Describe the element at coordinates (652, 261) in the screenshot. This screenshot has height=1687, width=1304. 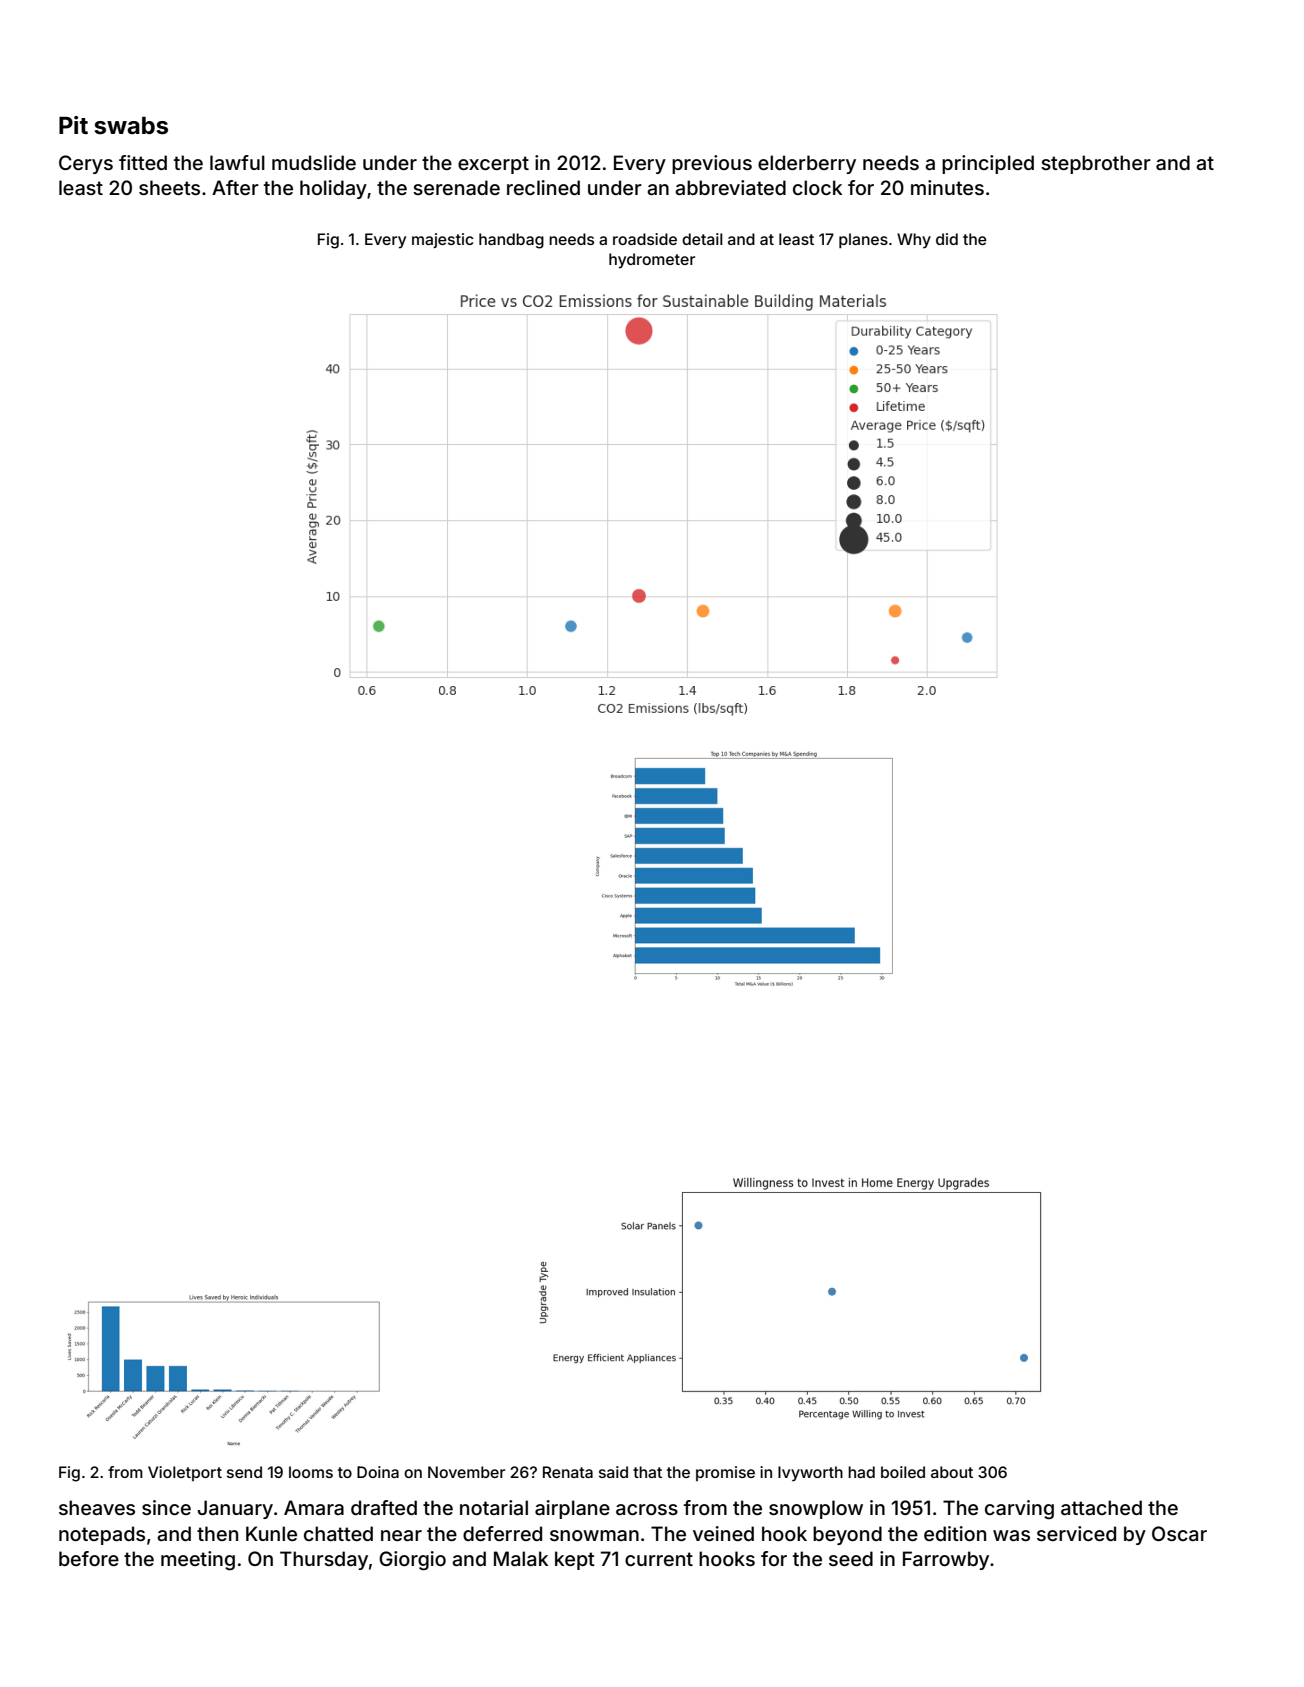
I see `hydrometer` at that location.
